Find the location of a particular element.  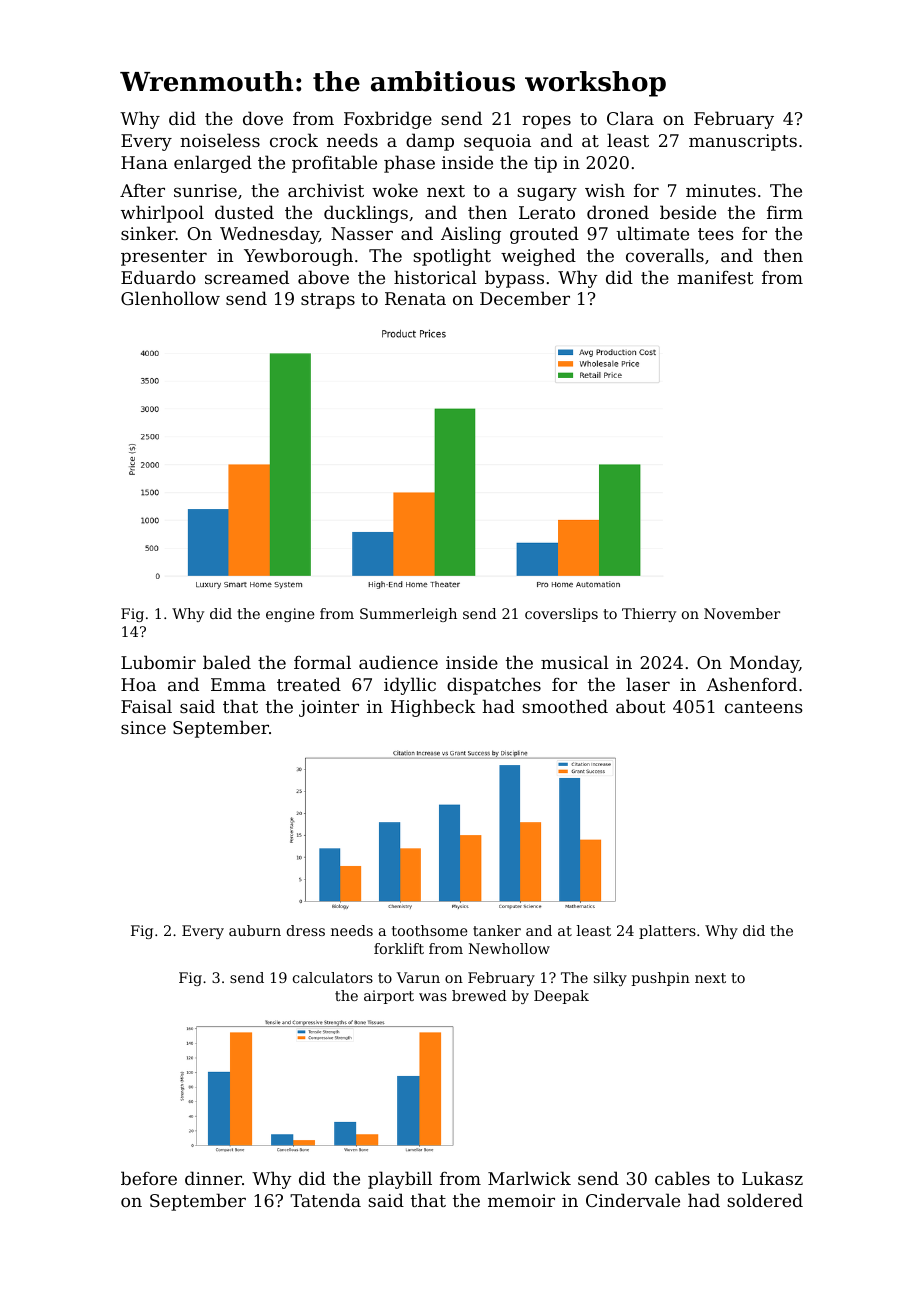

straps is located at coordinates (328, 301).
